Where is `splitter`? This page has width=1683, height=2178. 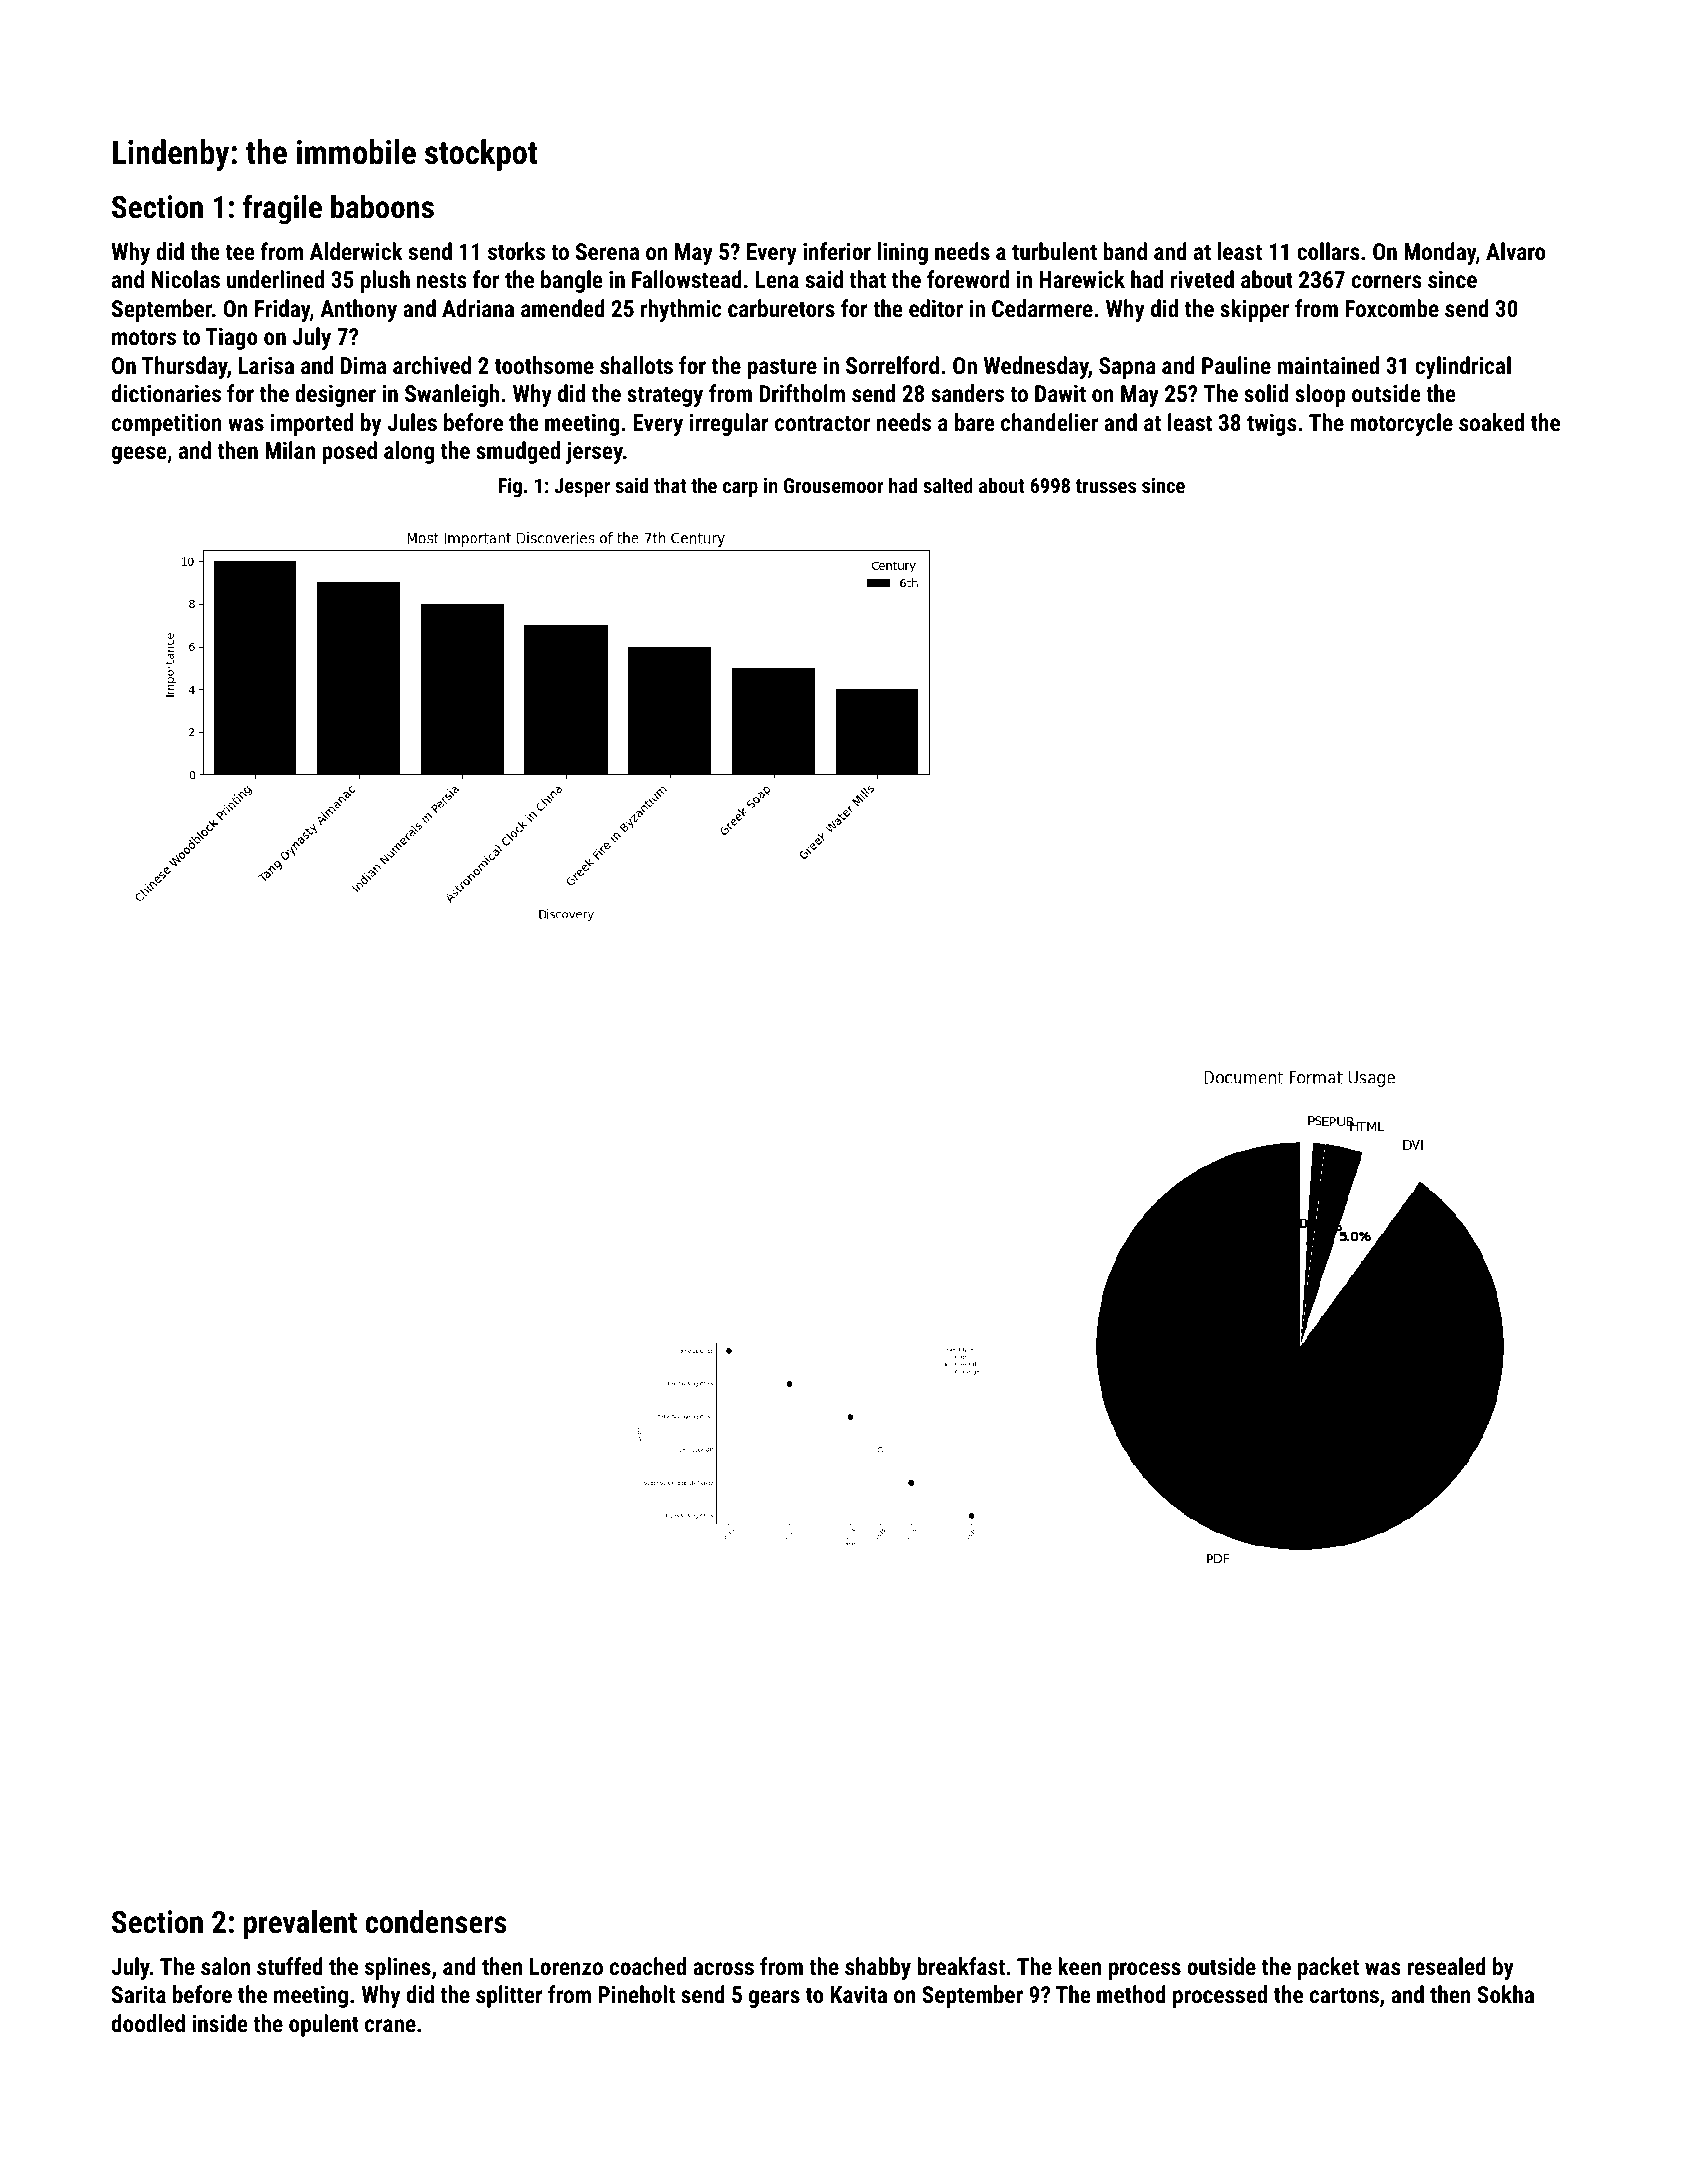 splitter is located at coordinates (509, 1996).
